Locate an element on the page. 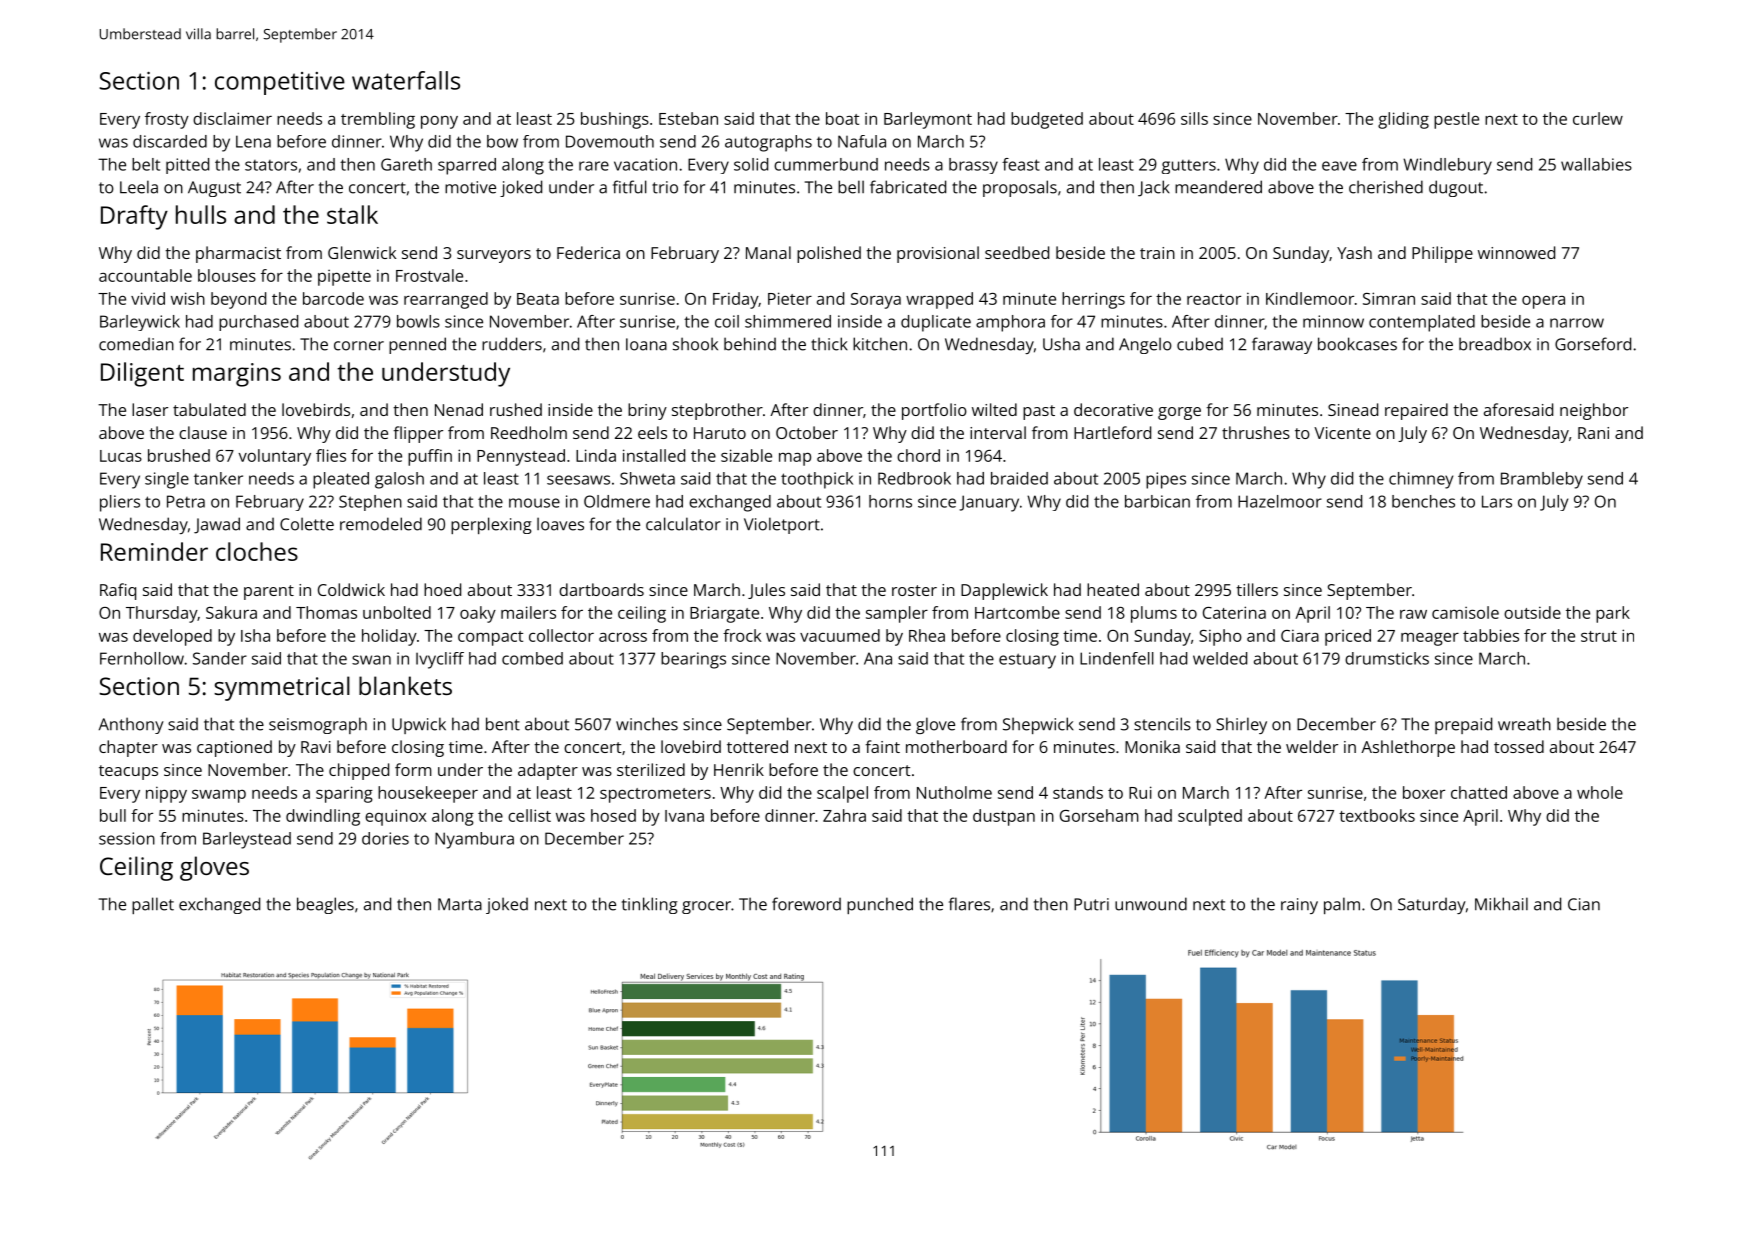 The width and height of the image is (1744, 1233). hulls is located at coordinates (201, 214).
